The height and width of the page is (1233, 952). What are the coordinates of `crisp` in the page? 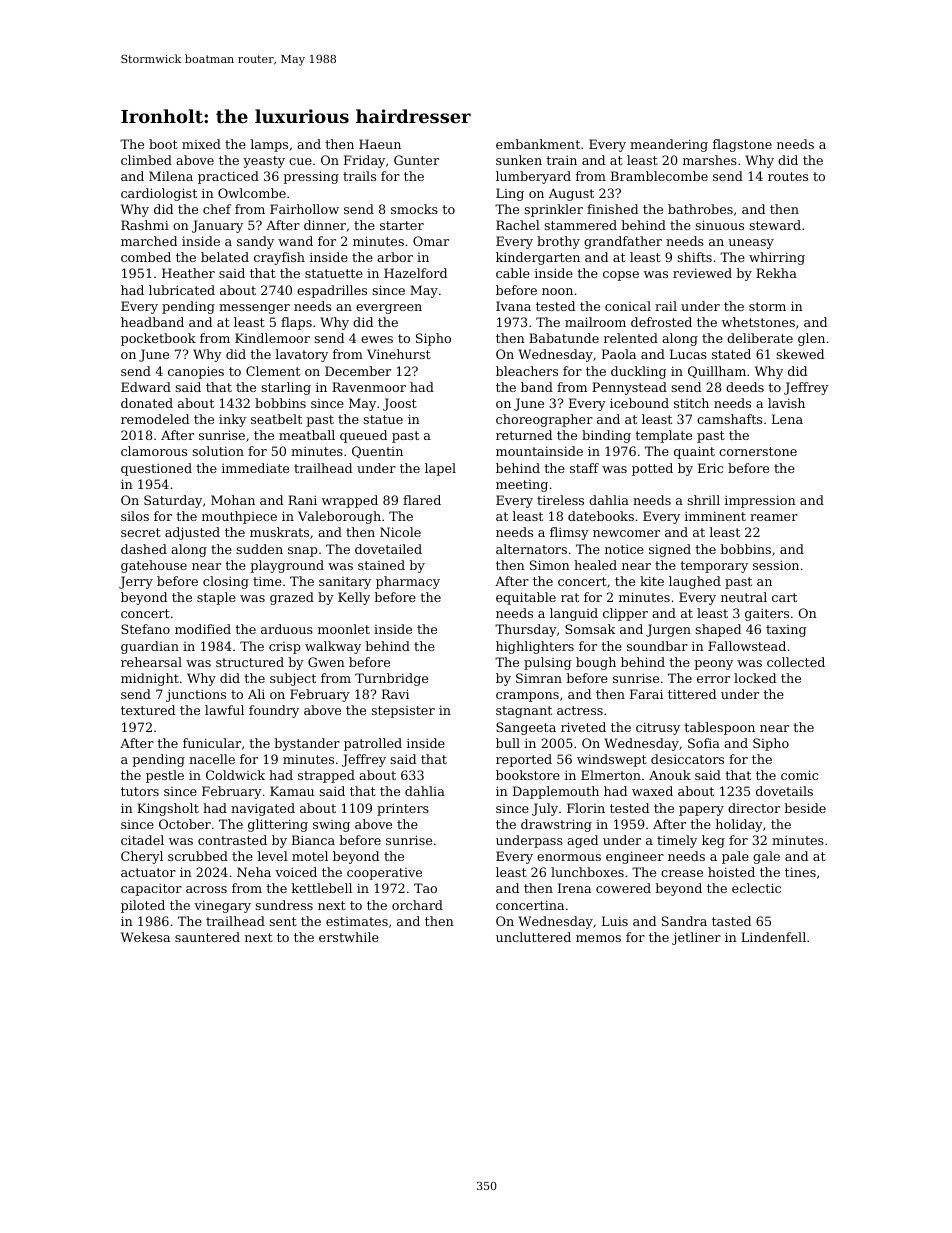 It's located at (285, 648).
